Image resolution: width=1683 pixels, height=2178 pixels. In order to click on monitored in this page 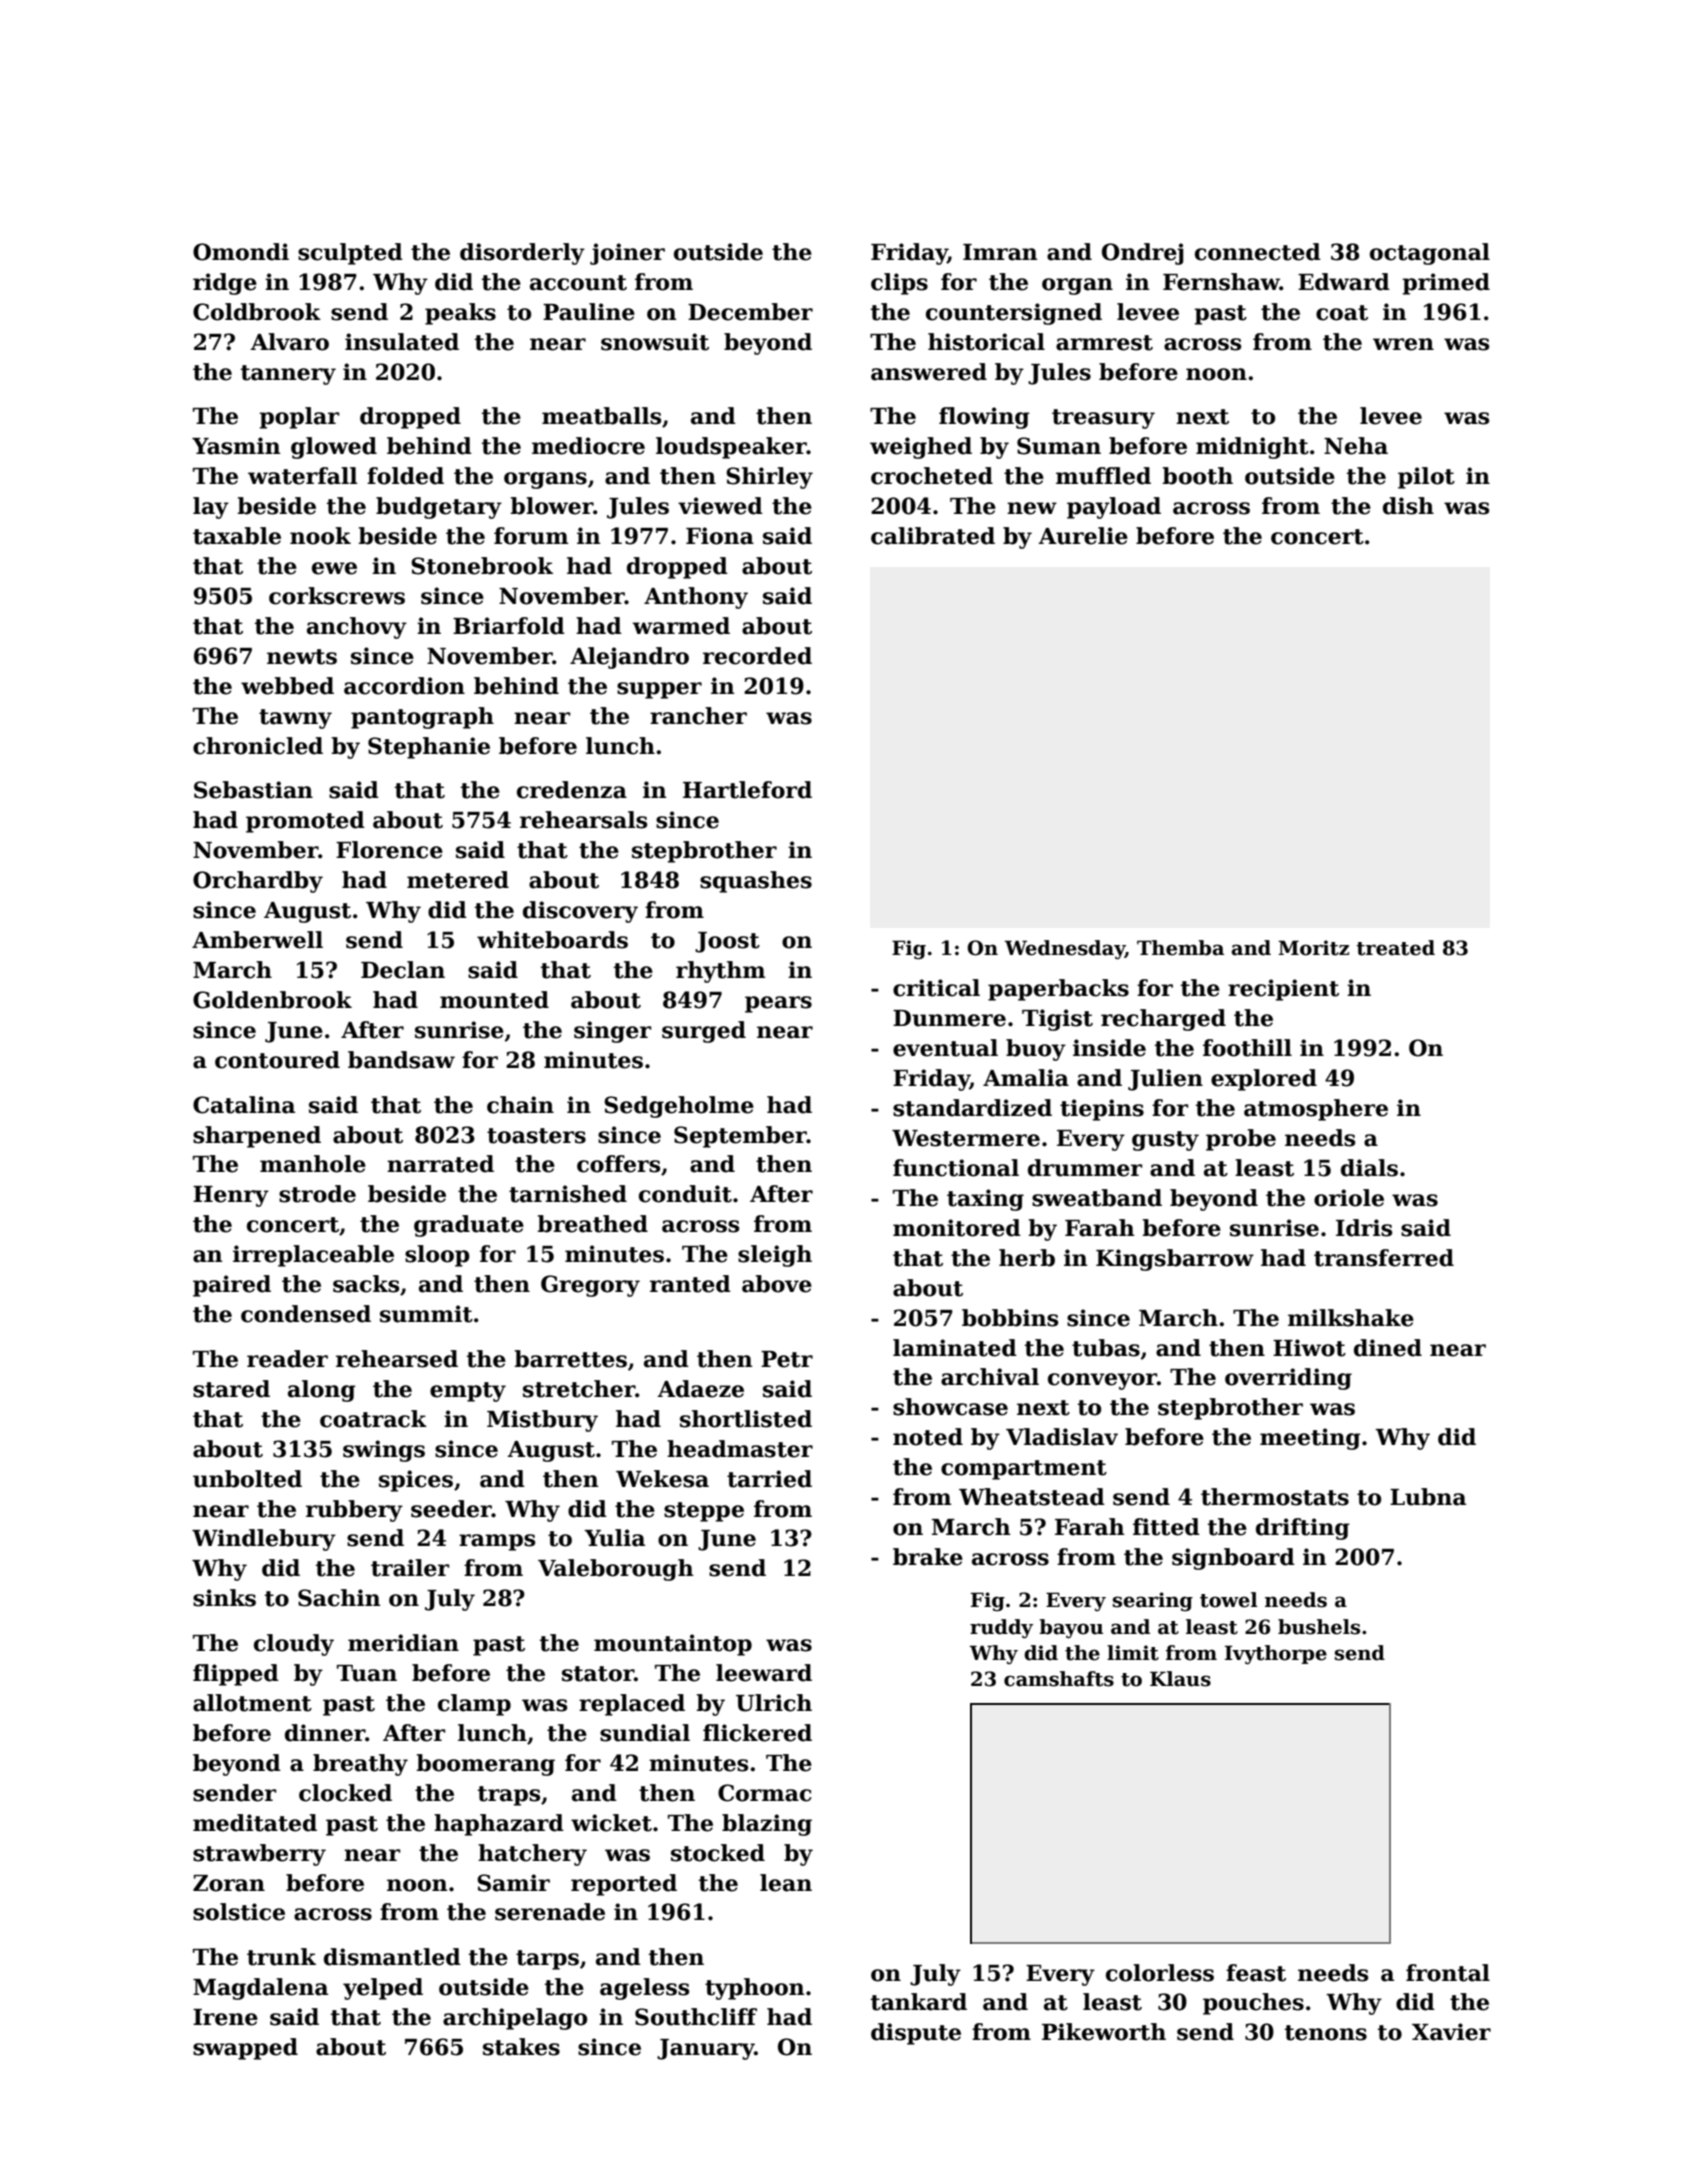, I will do `click(957, 1228)`.
